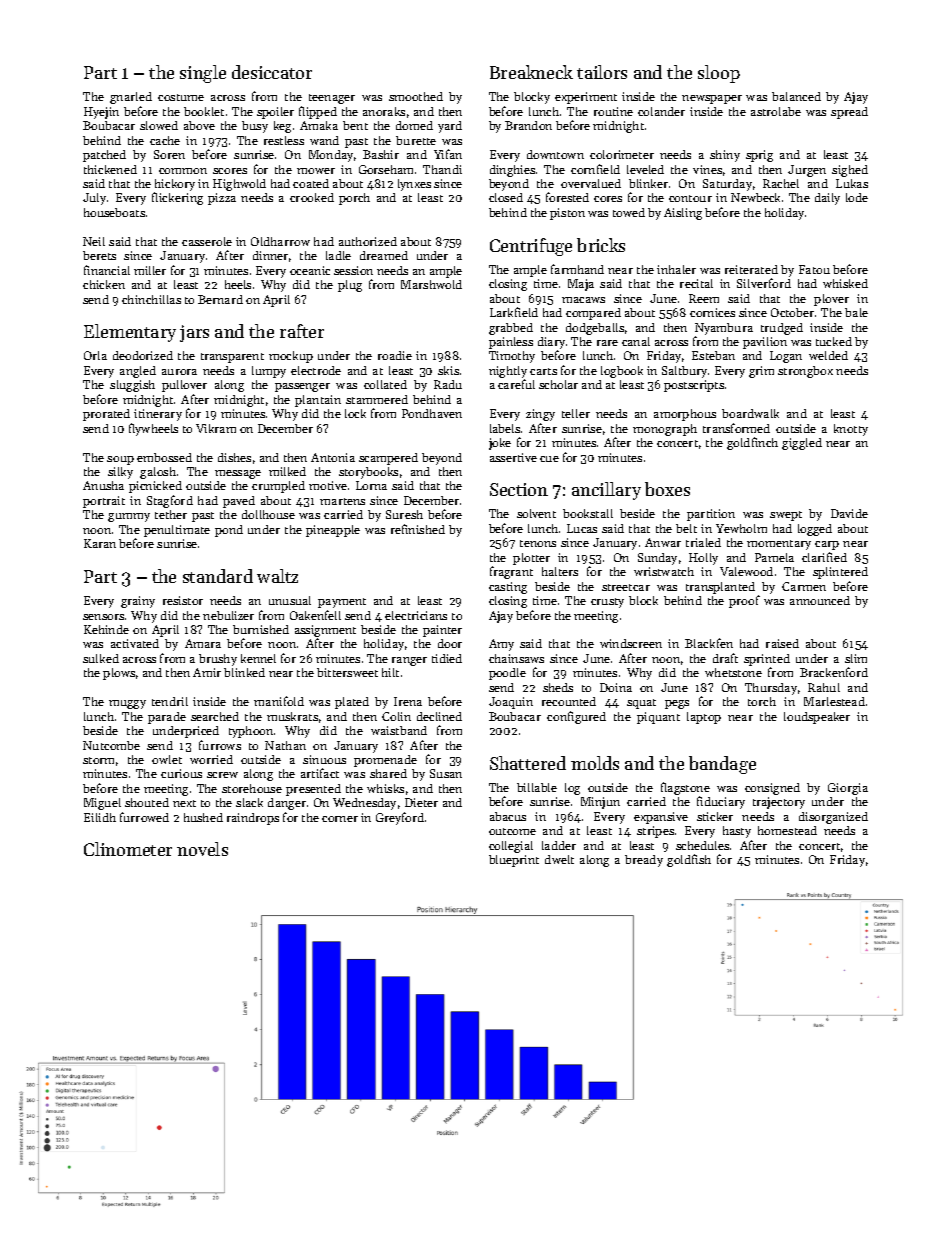 The height and width of the screenshot is (1233, 952). I want to click on belt, so click(686, 528).
